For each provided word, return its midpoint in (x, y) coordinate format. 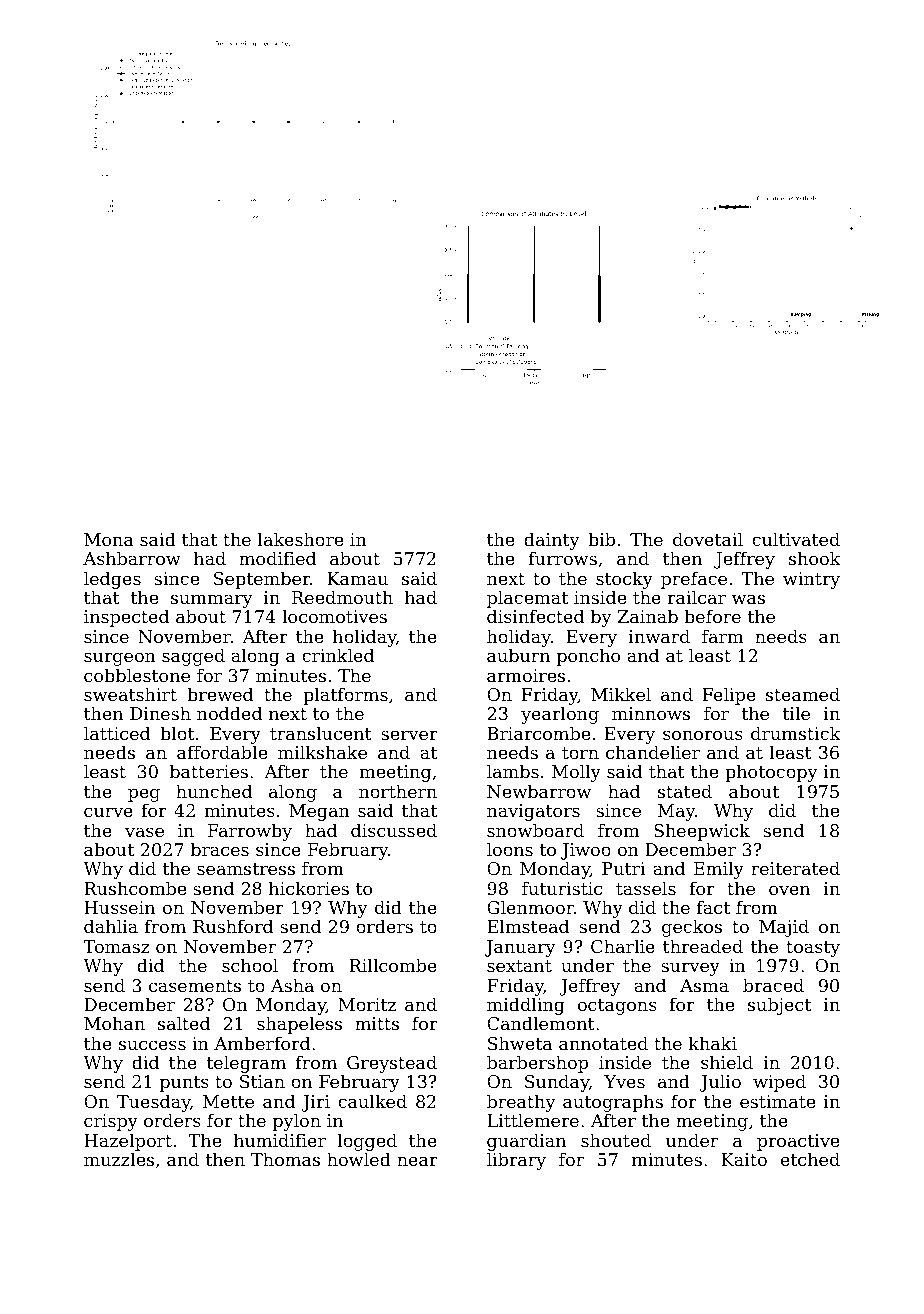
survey (690, 969)
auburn (518, 655)
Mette (228, 1101)
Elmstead (528, 926)
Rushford (233, 926)
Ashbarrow (132, 558)
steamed (803, 694)
